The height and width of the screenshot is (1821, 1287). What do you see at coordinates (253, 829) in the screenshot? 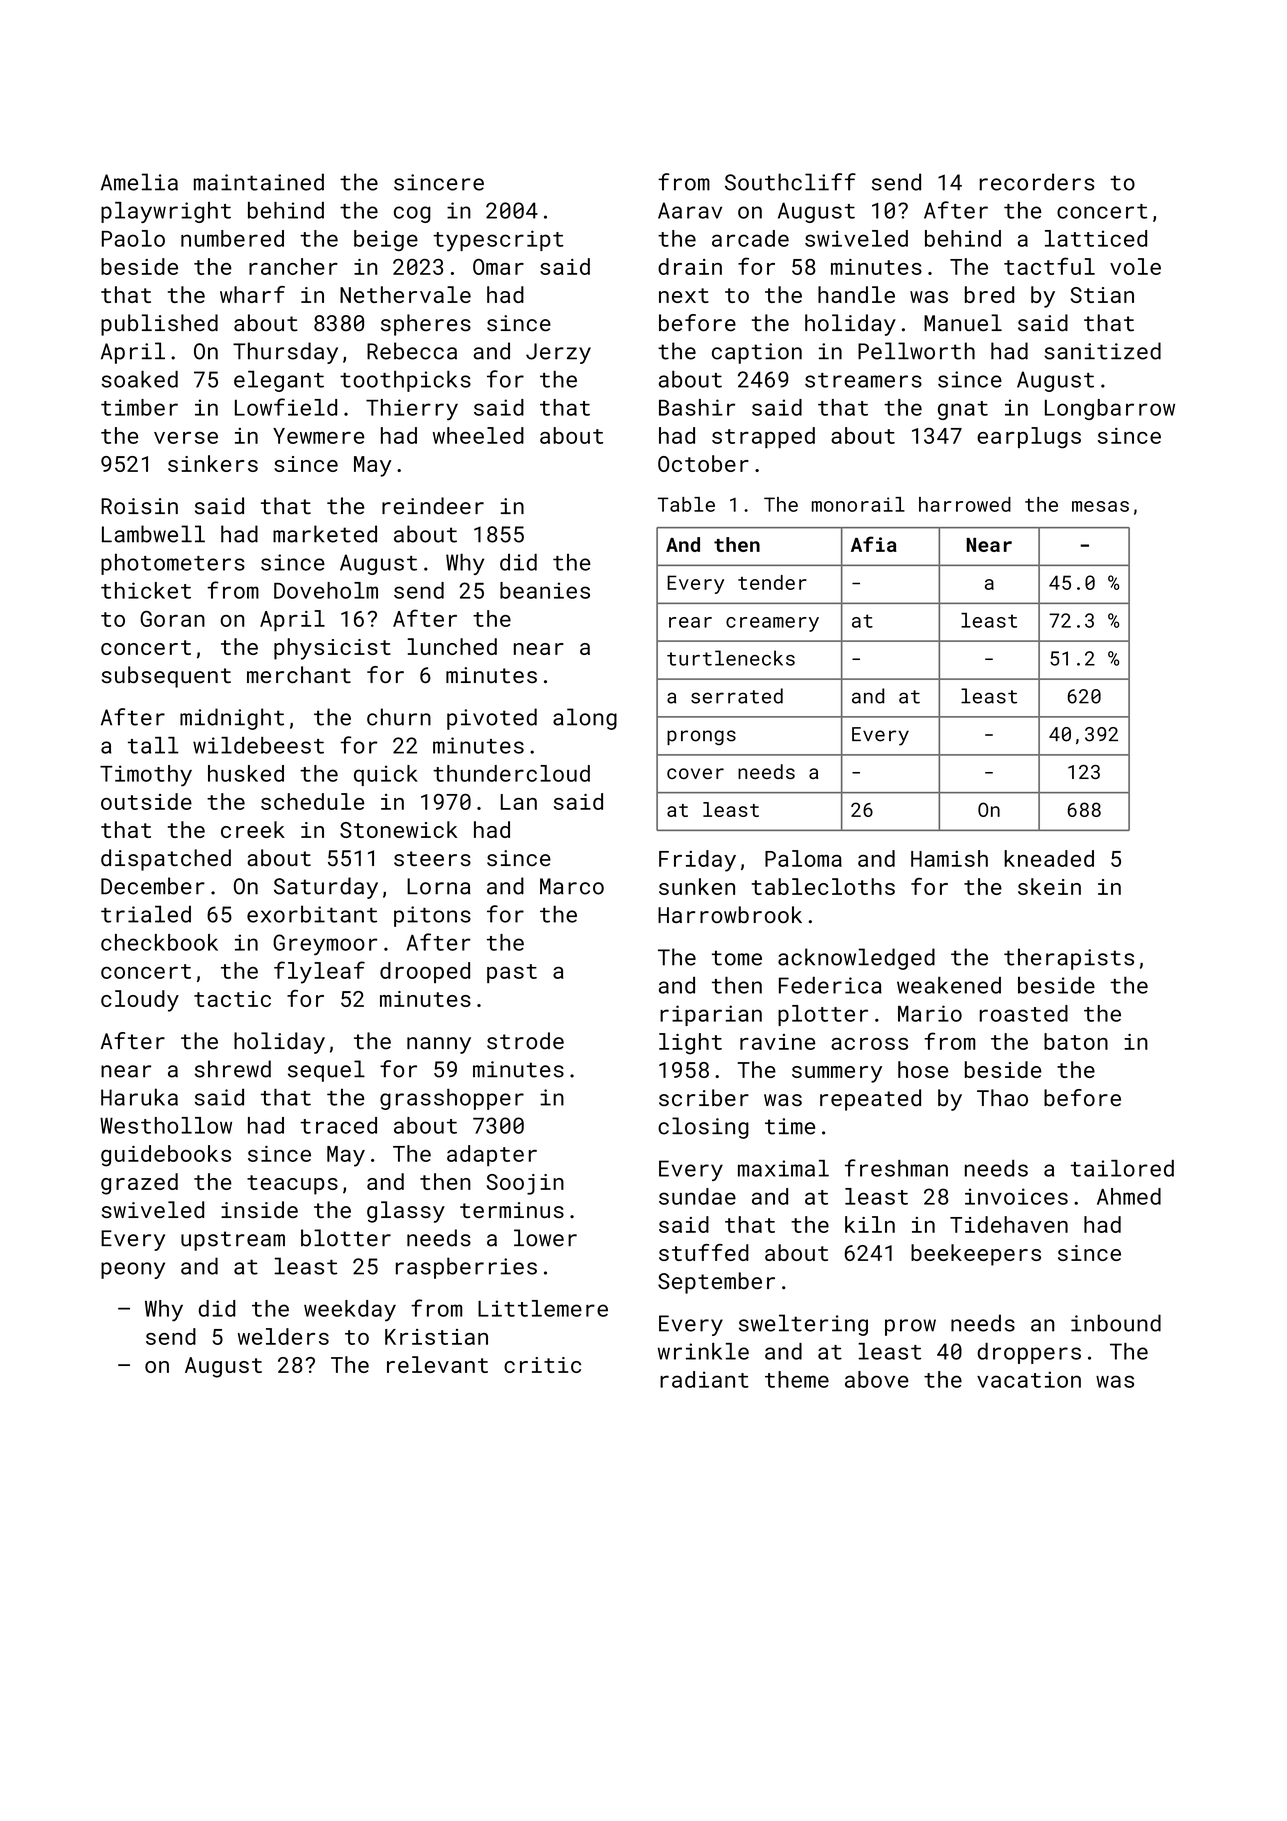
I see `creek` at bounding box center [253, 829].
